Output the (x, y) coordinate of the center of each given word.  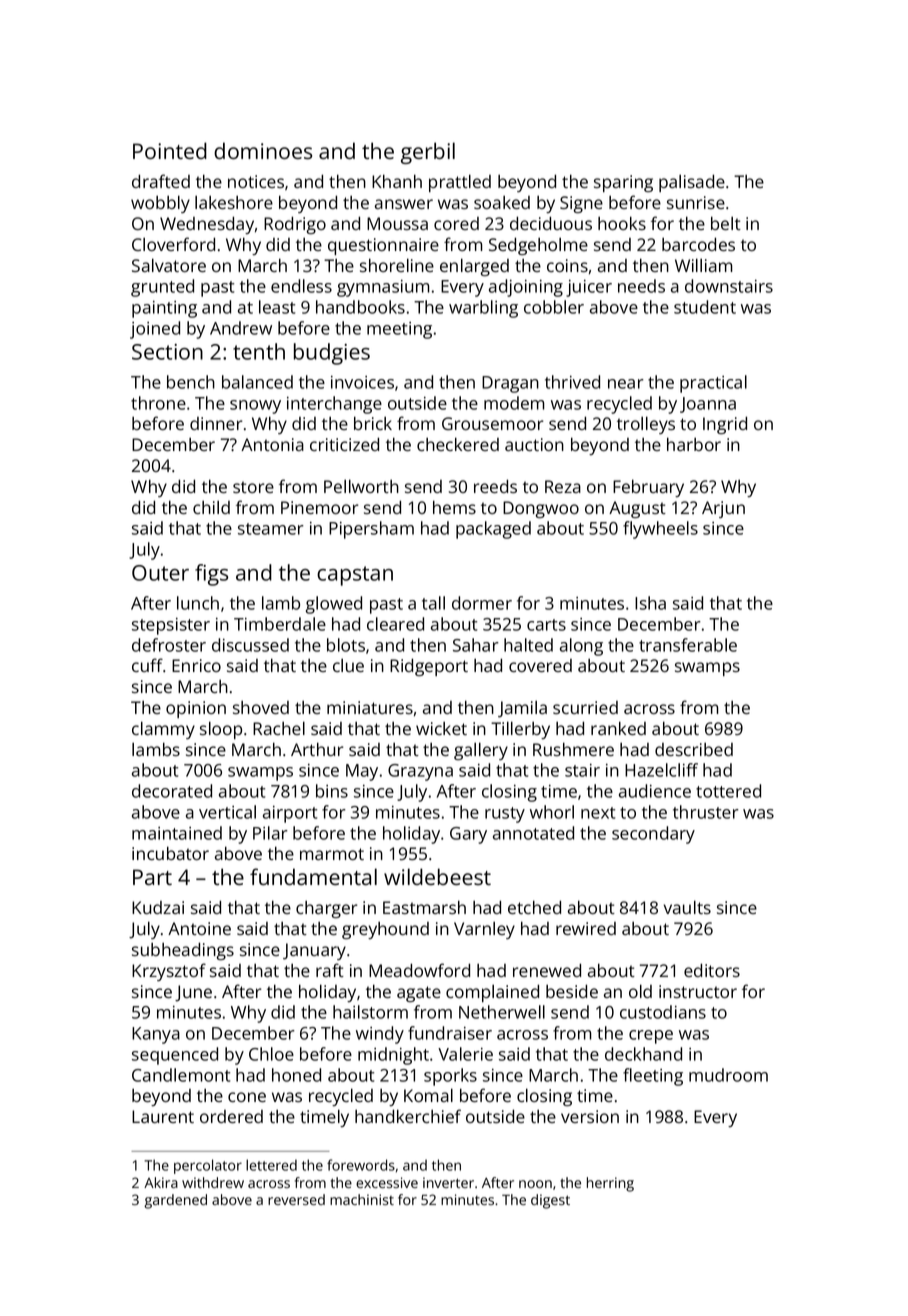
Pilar (270, 833)
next (598, 813)
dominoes (263, 150)
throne (158, 403)
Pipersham (371, 530)
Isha (650, 603)
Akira (161, 1182)
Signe (581, 204)
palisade (692, 183)
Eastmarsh (424, 907)
